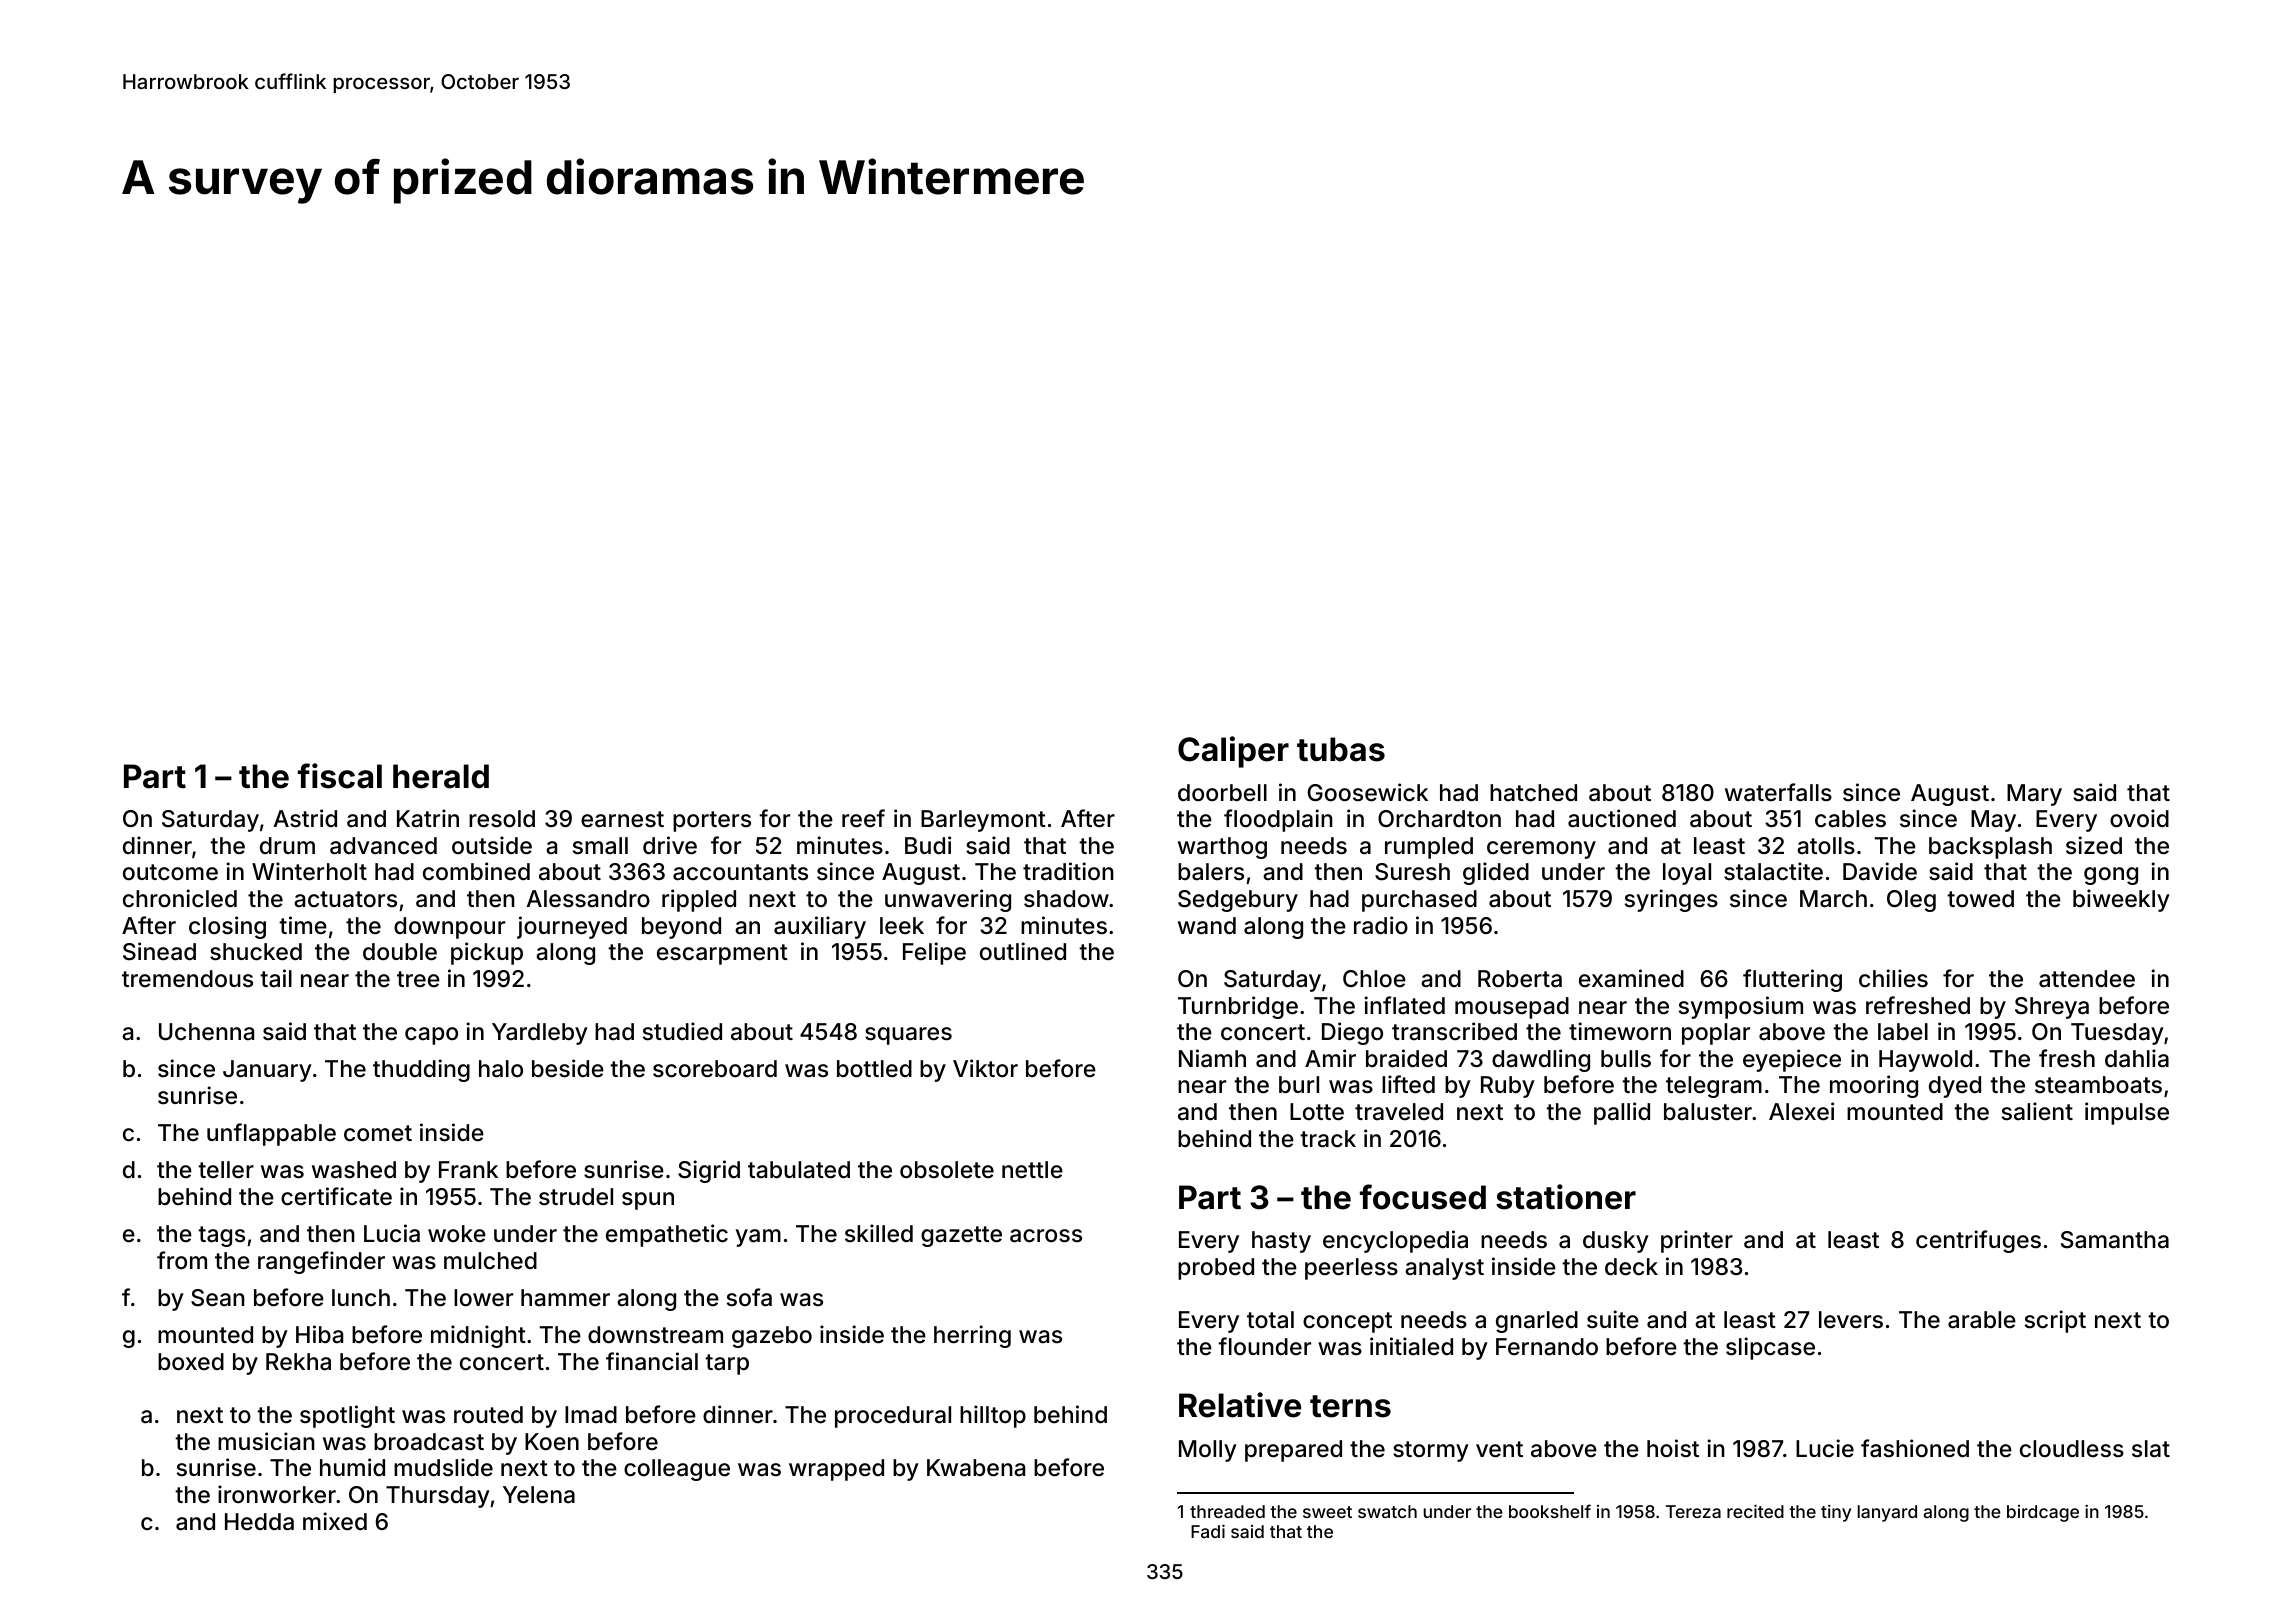  Describe the element at coordinates (2055, 1321) in the image. I see `script` at that location.
